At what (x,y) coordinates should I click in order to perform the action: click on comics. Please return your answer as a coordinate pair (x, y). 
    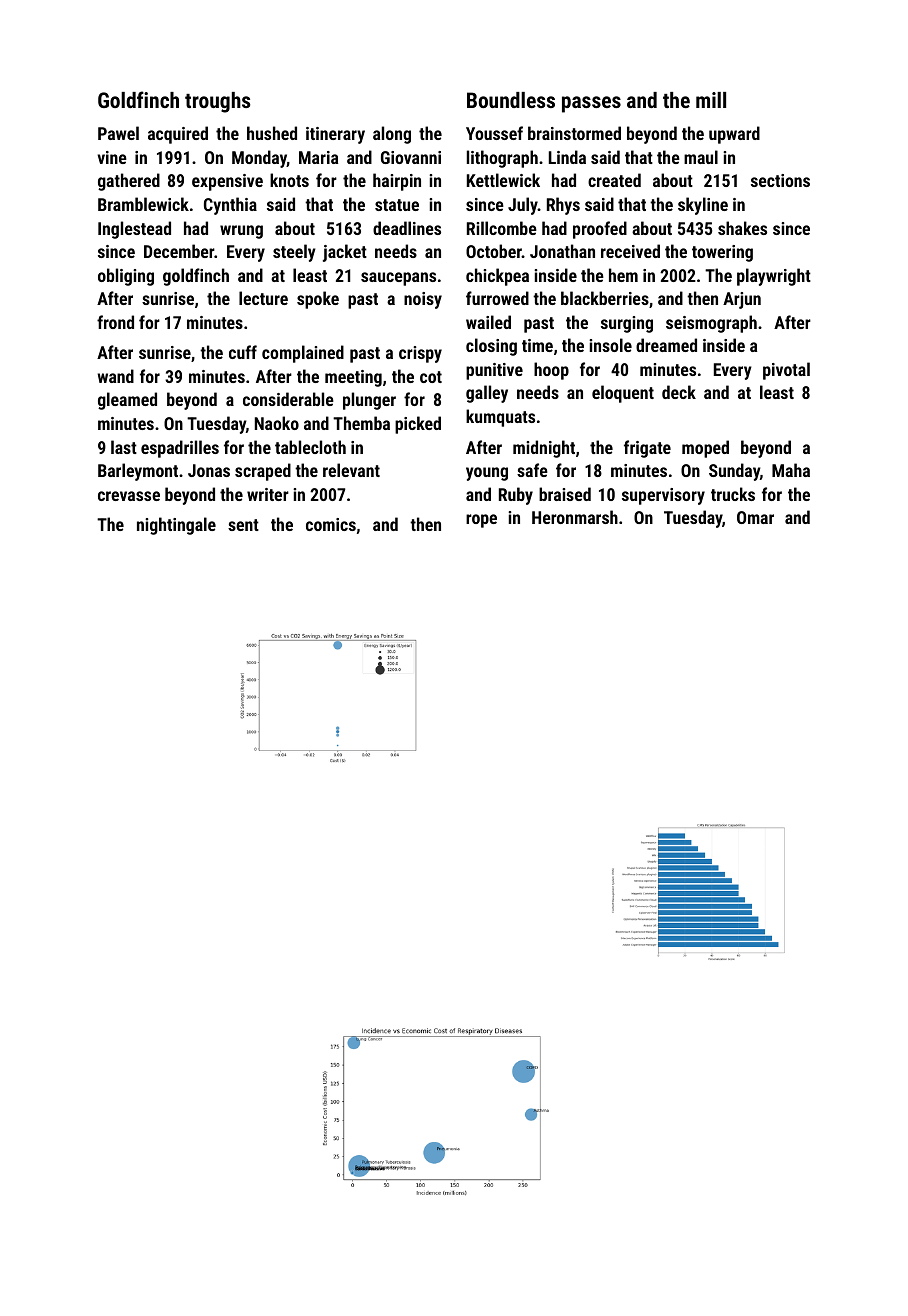
    Looking at the image, I should click on (331, 524).
